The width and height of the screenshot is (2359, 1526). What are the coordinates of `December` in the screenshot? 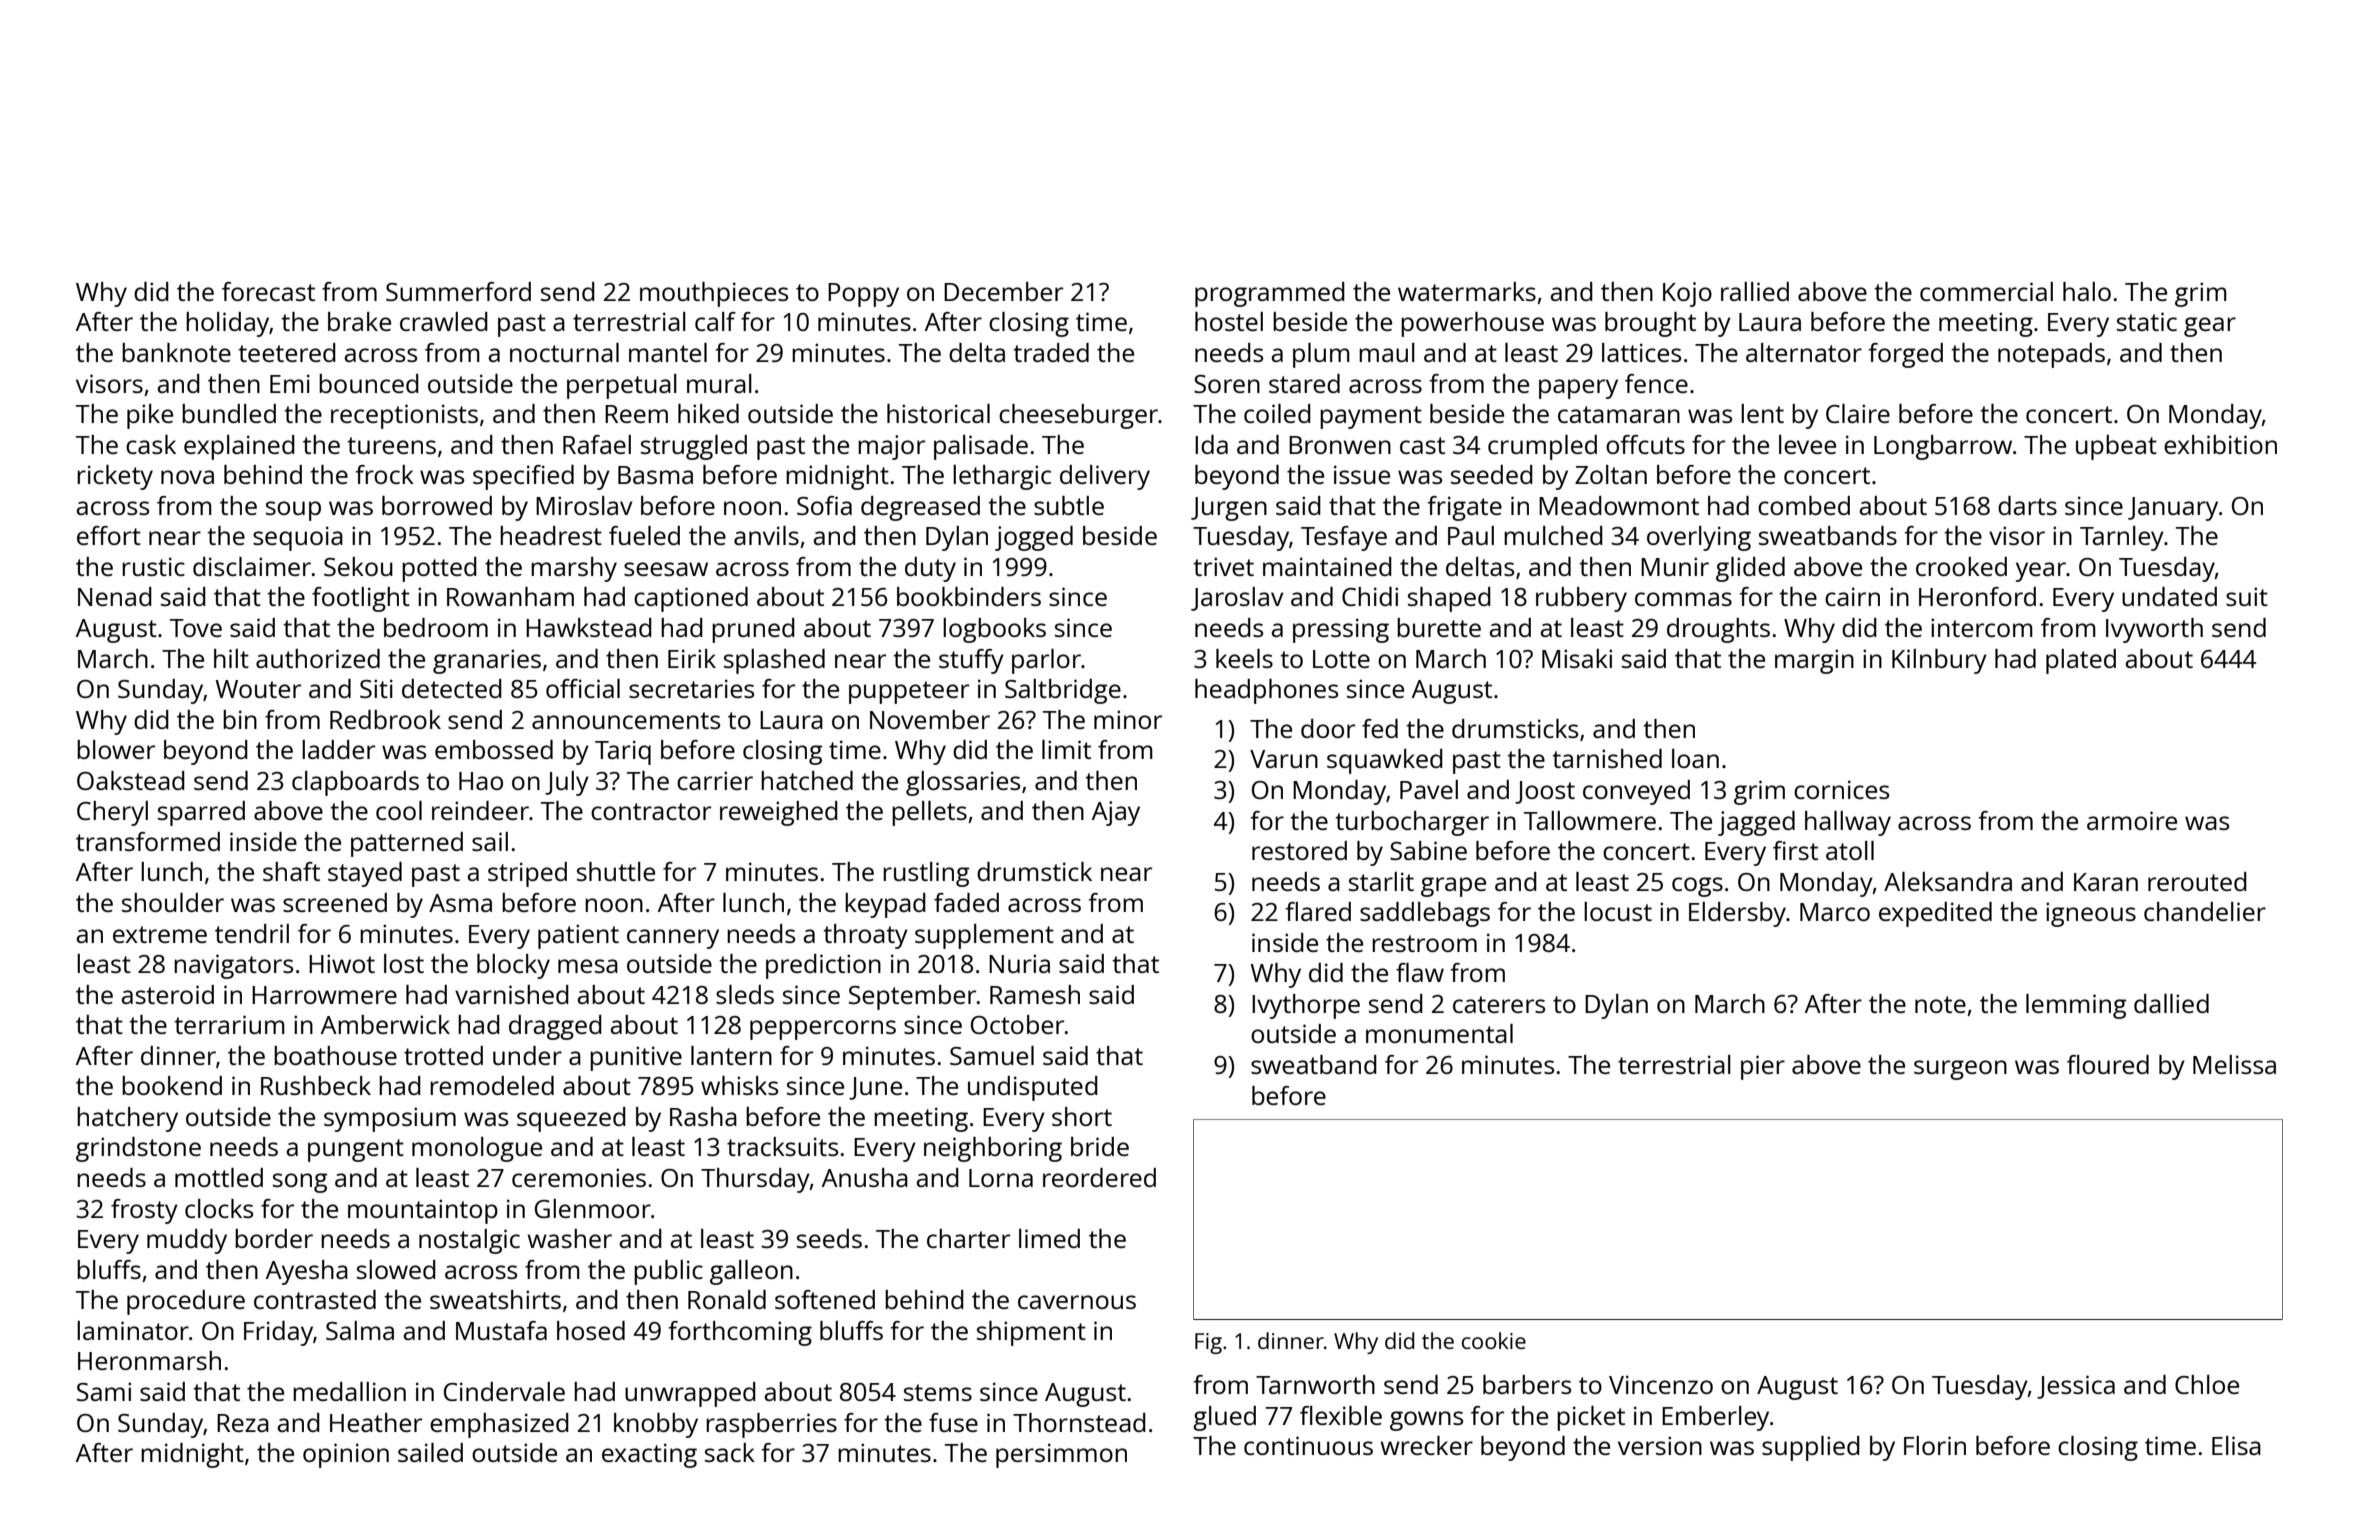 It's located at (1003, 291).
